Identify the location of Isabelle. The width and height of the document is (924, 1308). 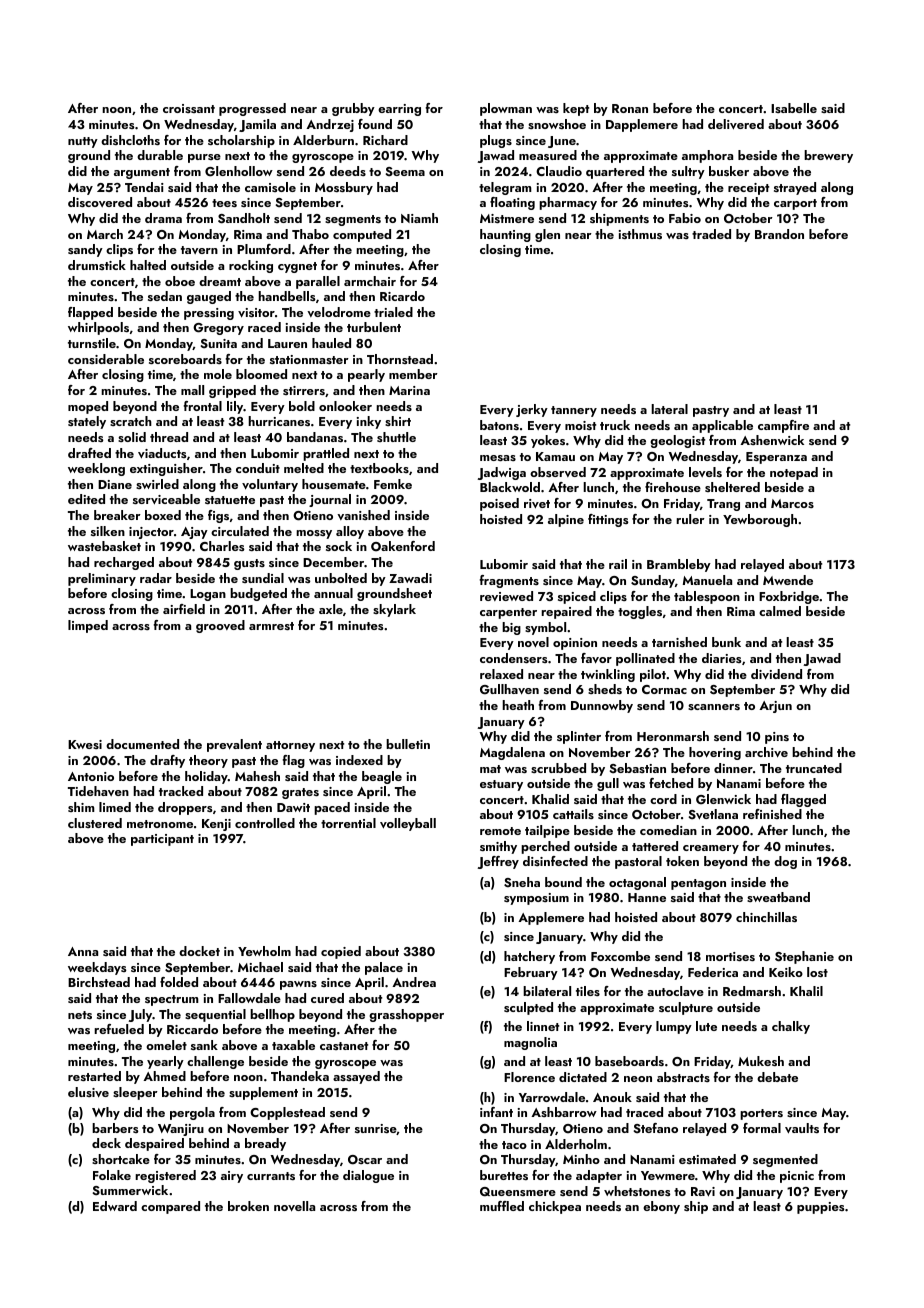
(794, 108).
